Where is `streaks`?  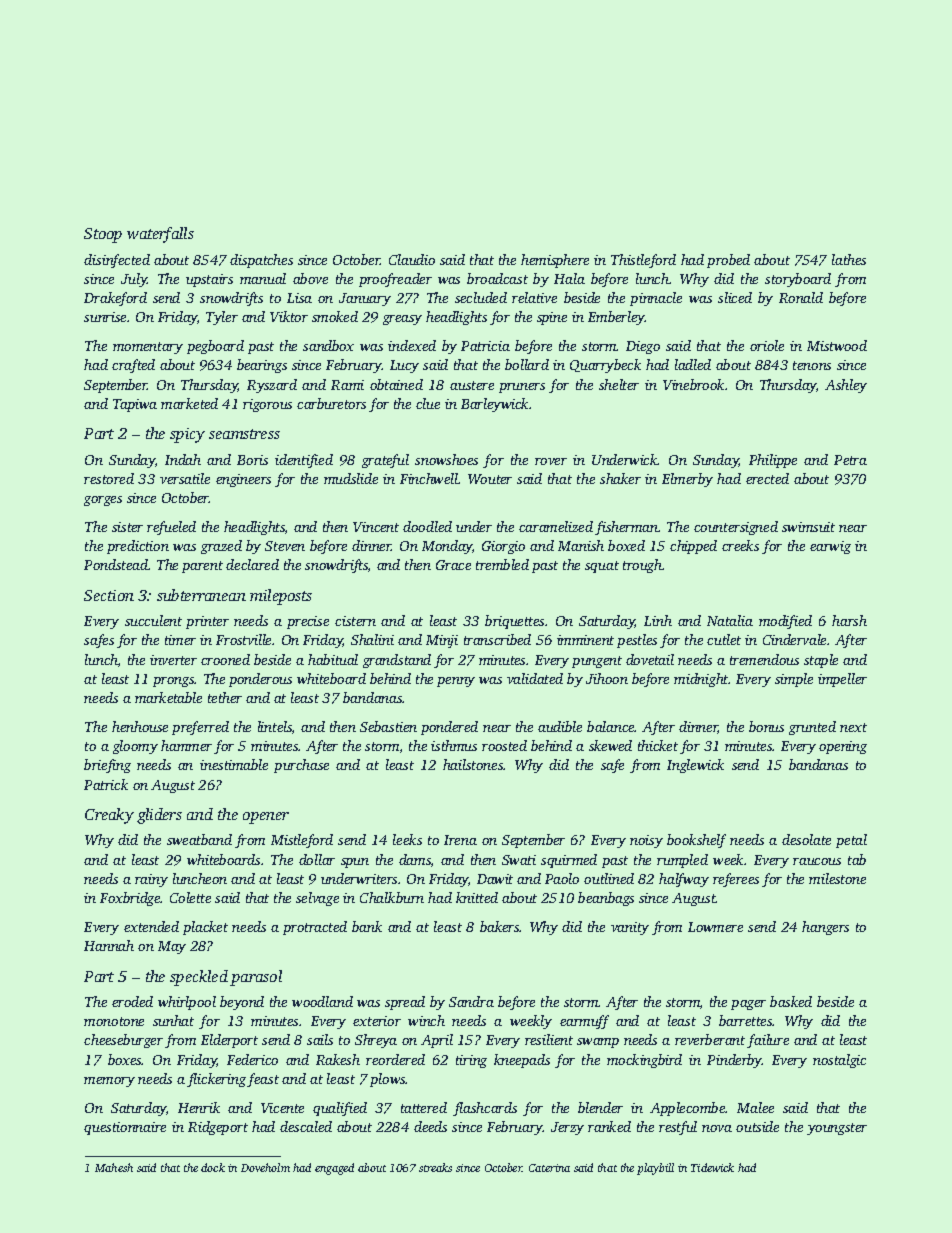
streaks is located at coordinates (435, 1167).
